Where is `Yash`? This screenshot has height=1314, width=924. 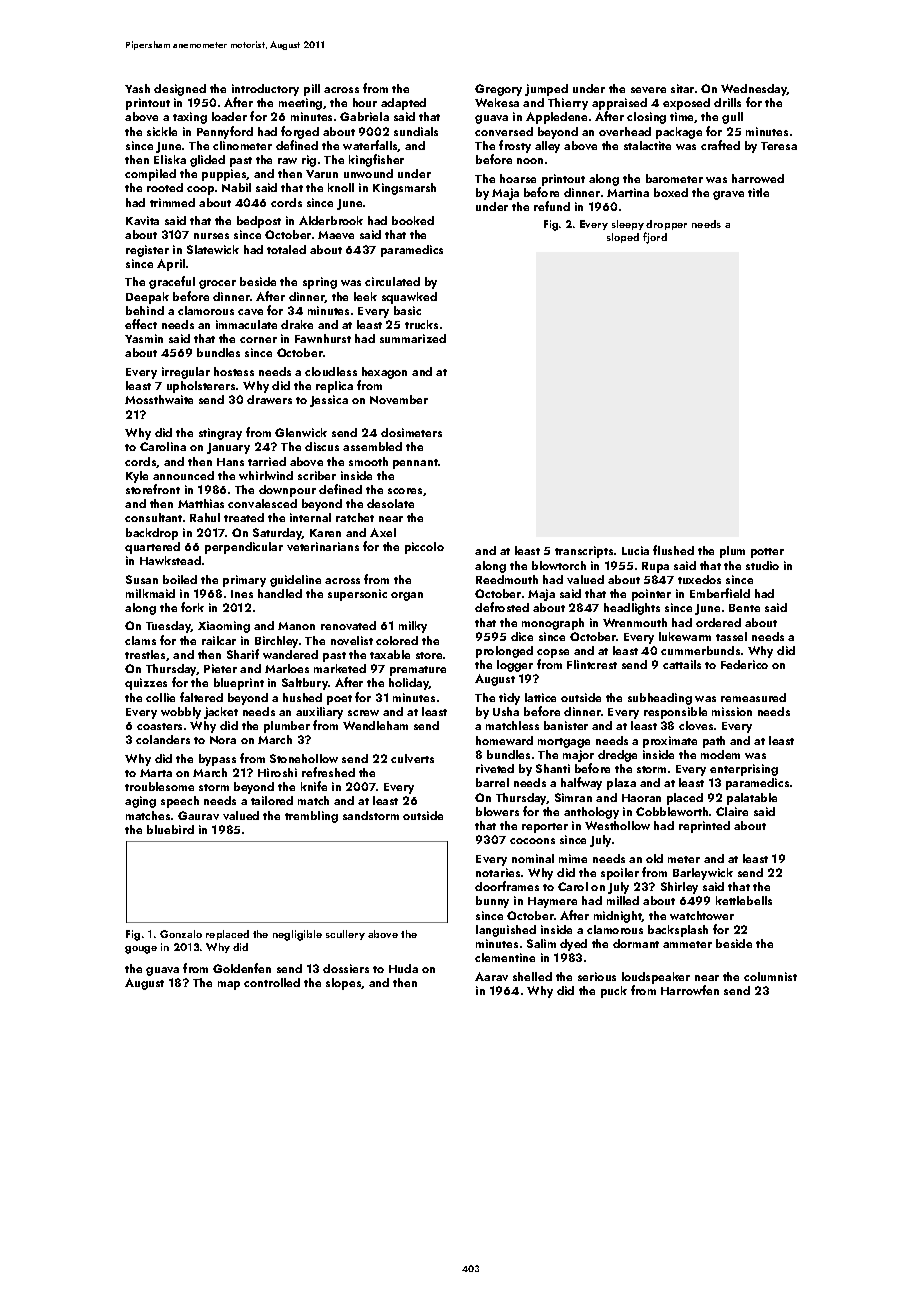 Yash is located at coordinates (137, 88).
